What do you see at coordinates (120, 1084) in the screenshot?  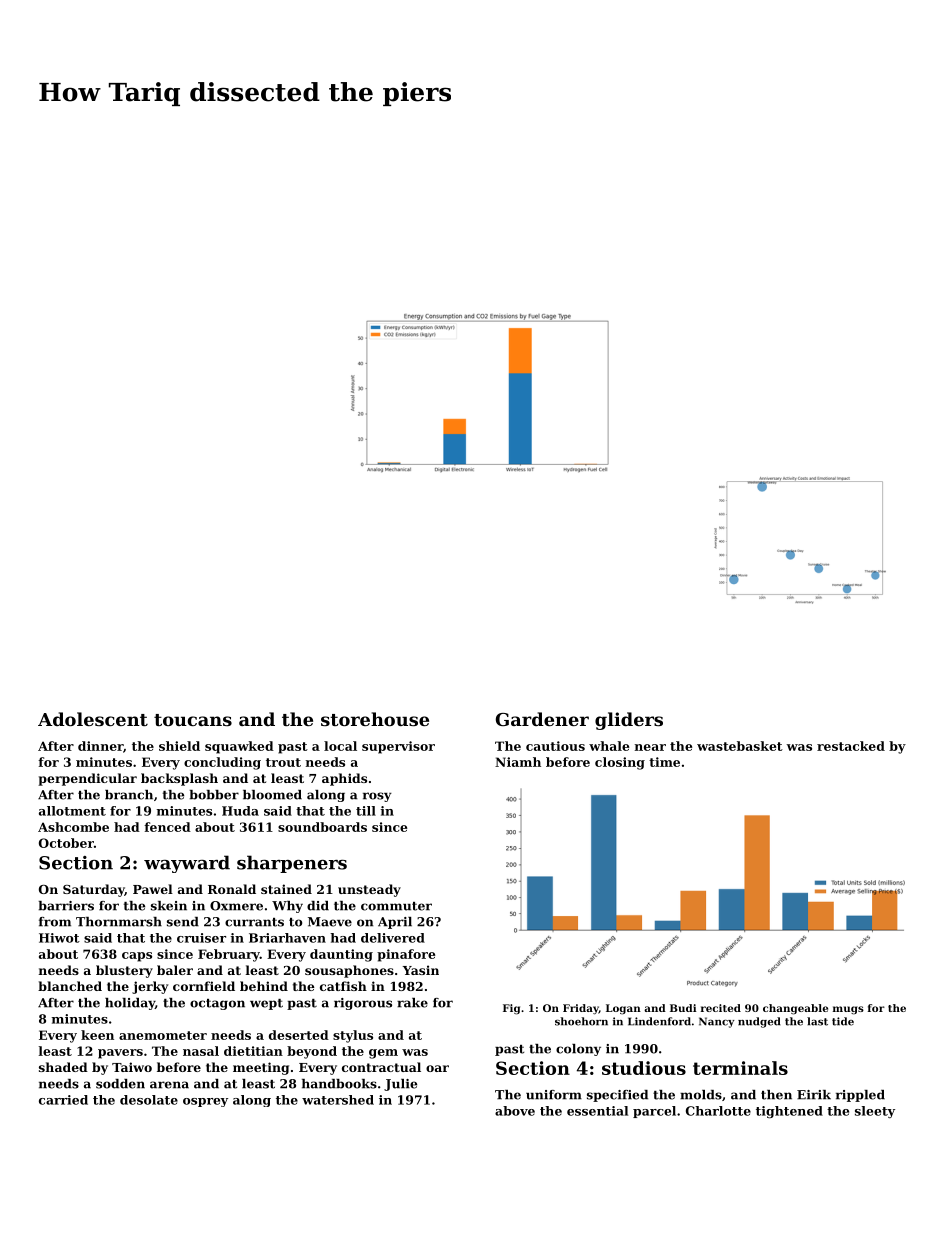 I see `sodden` at bounding box center [120, 1084].
